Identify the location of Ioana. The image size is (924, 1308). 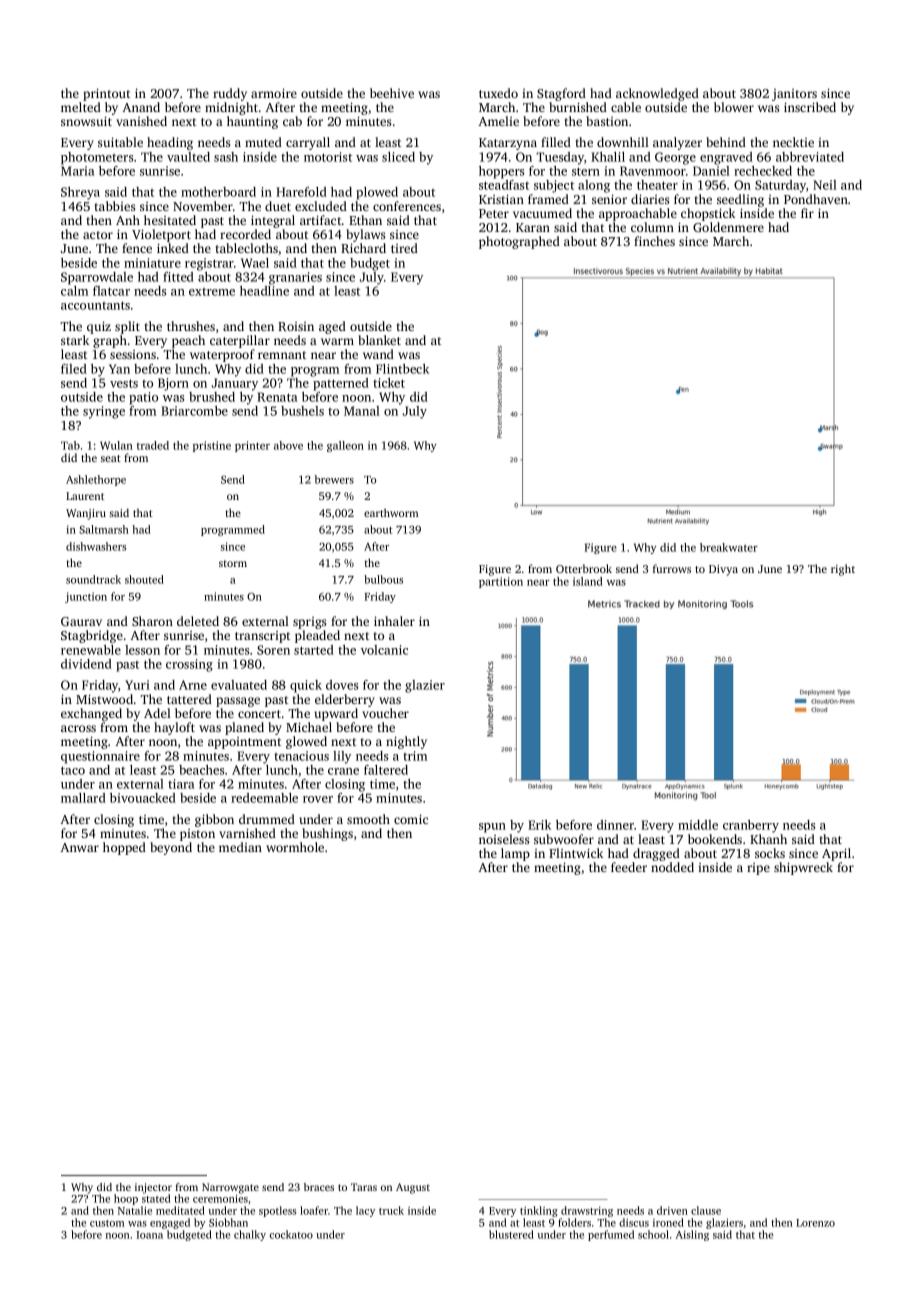
(149, 1235).
